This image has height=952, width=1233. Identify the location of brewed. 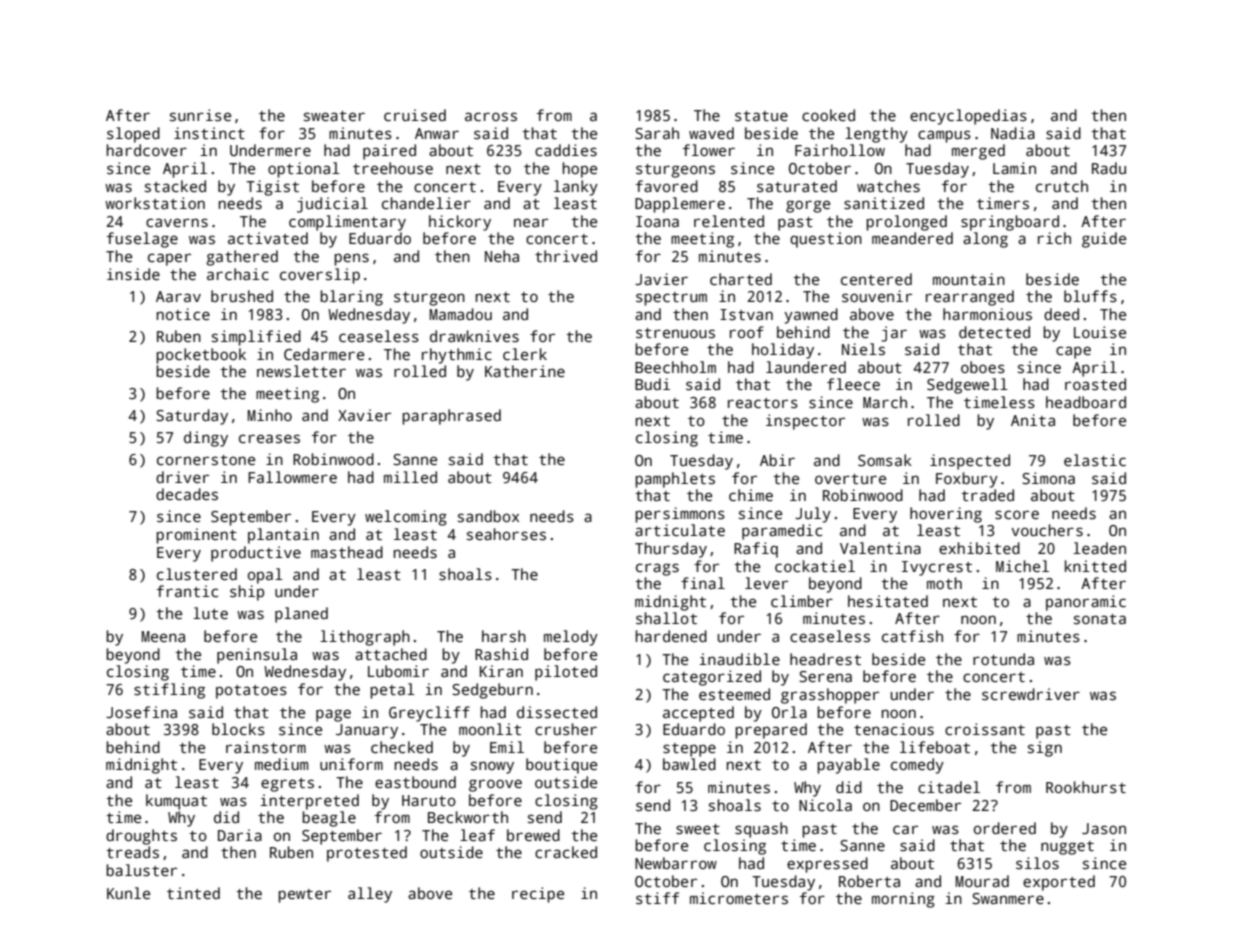
(533, 835).
